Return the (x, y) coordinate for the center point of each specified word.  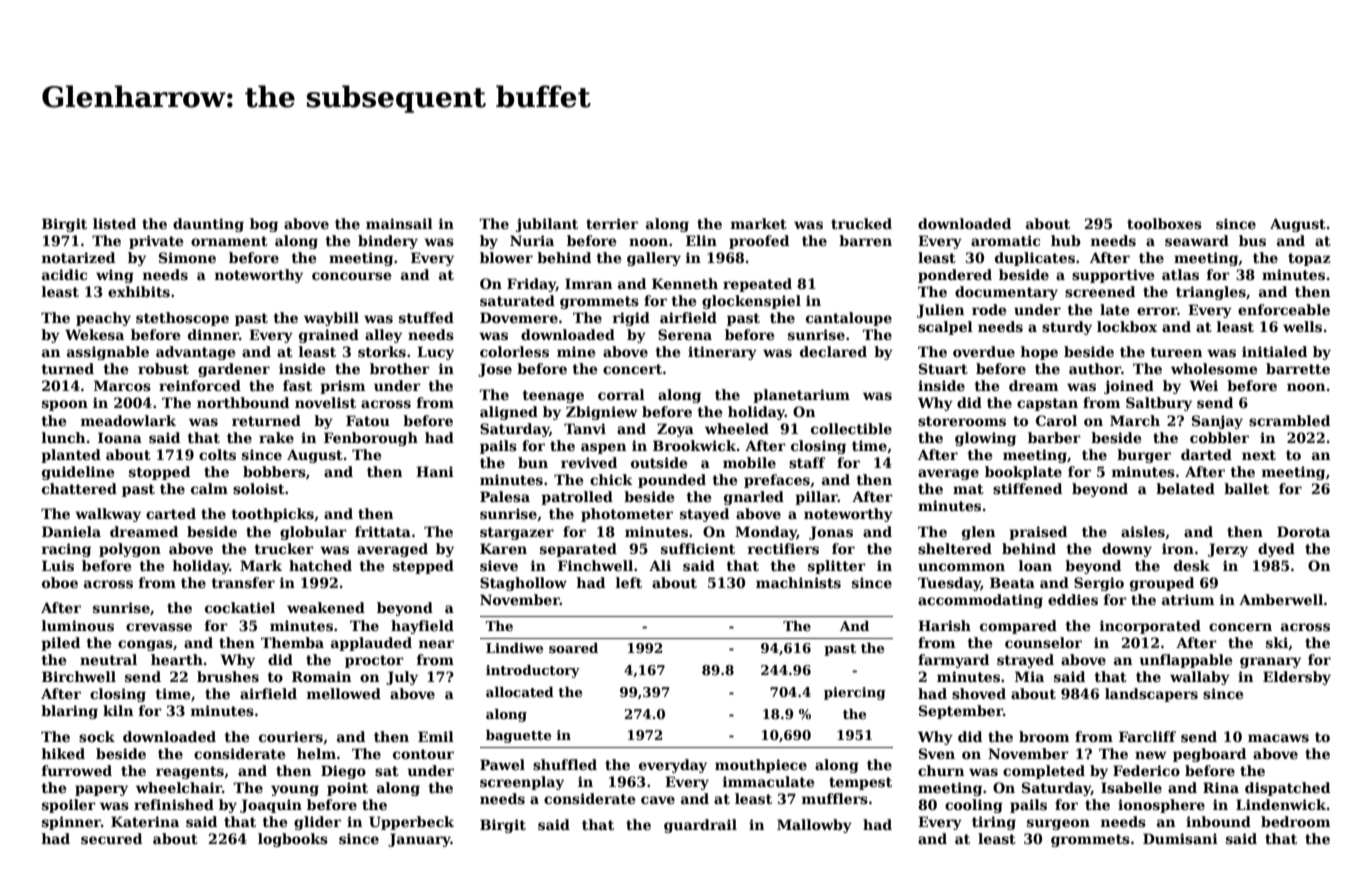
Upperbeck (411, 823)
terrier (612, 223)
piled (60, 644)
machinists (798, 582)
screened (1100, 291)
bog (264, 225)
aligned (509, 413)
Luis (58, 565)
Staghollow (523, 584)
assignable (108, 353)
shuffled (565, 764)
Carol (1056, 420)
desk (1192, 565)
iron (1178, 548)
